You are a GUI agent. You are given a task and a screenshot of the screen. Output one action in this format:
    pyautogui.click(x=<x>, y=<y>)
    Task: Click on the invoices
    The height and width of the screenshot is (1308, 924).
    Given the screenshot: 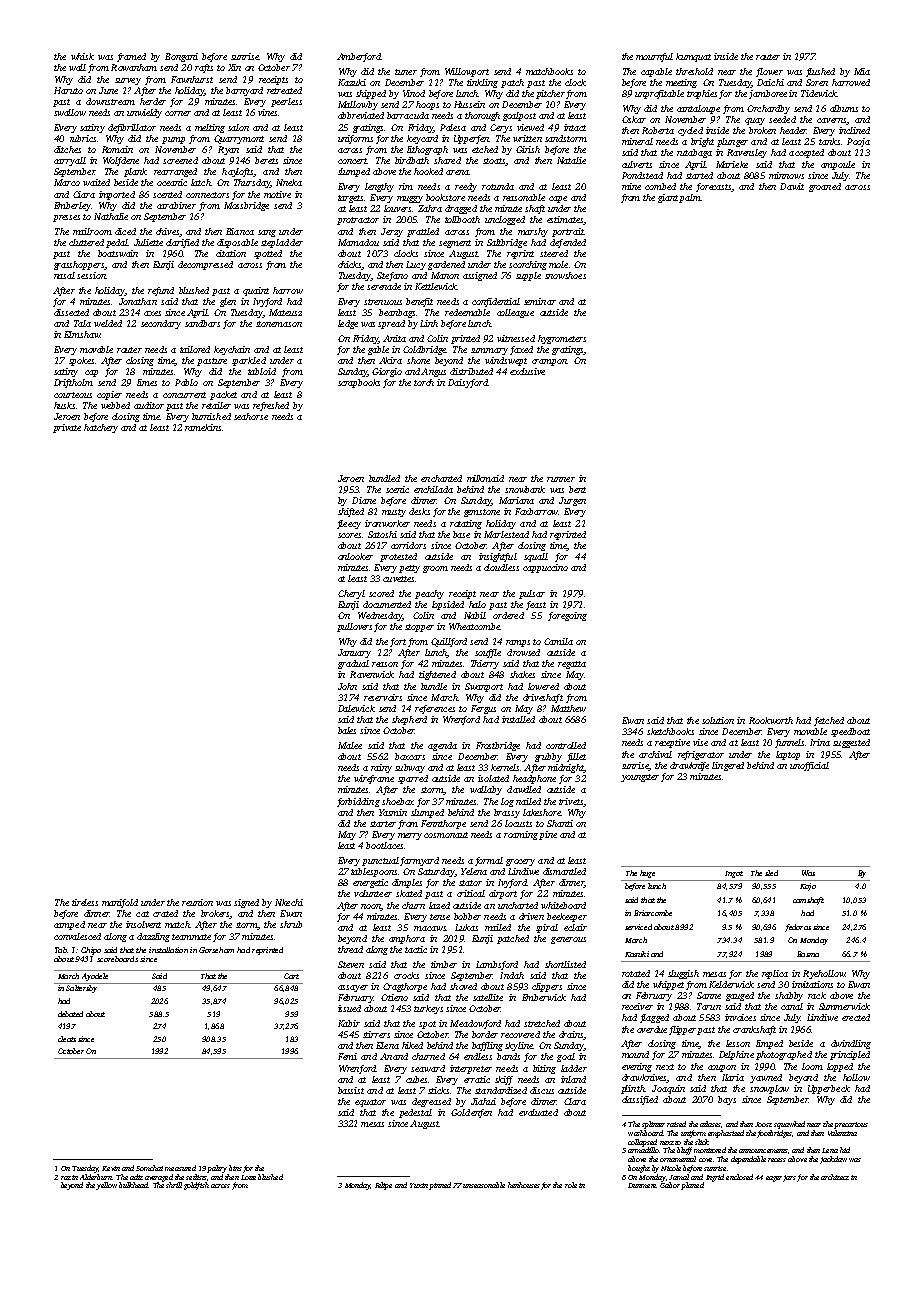 What is the action you would take?
    pyautogui.click(x=740, y=1017)
